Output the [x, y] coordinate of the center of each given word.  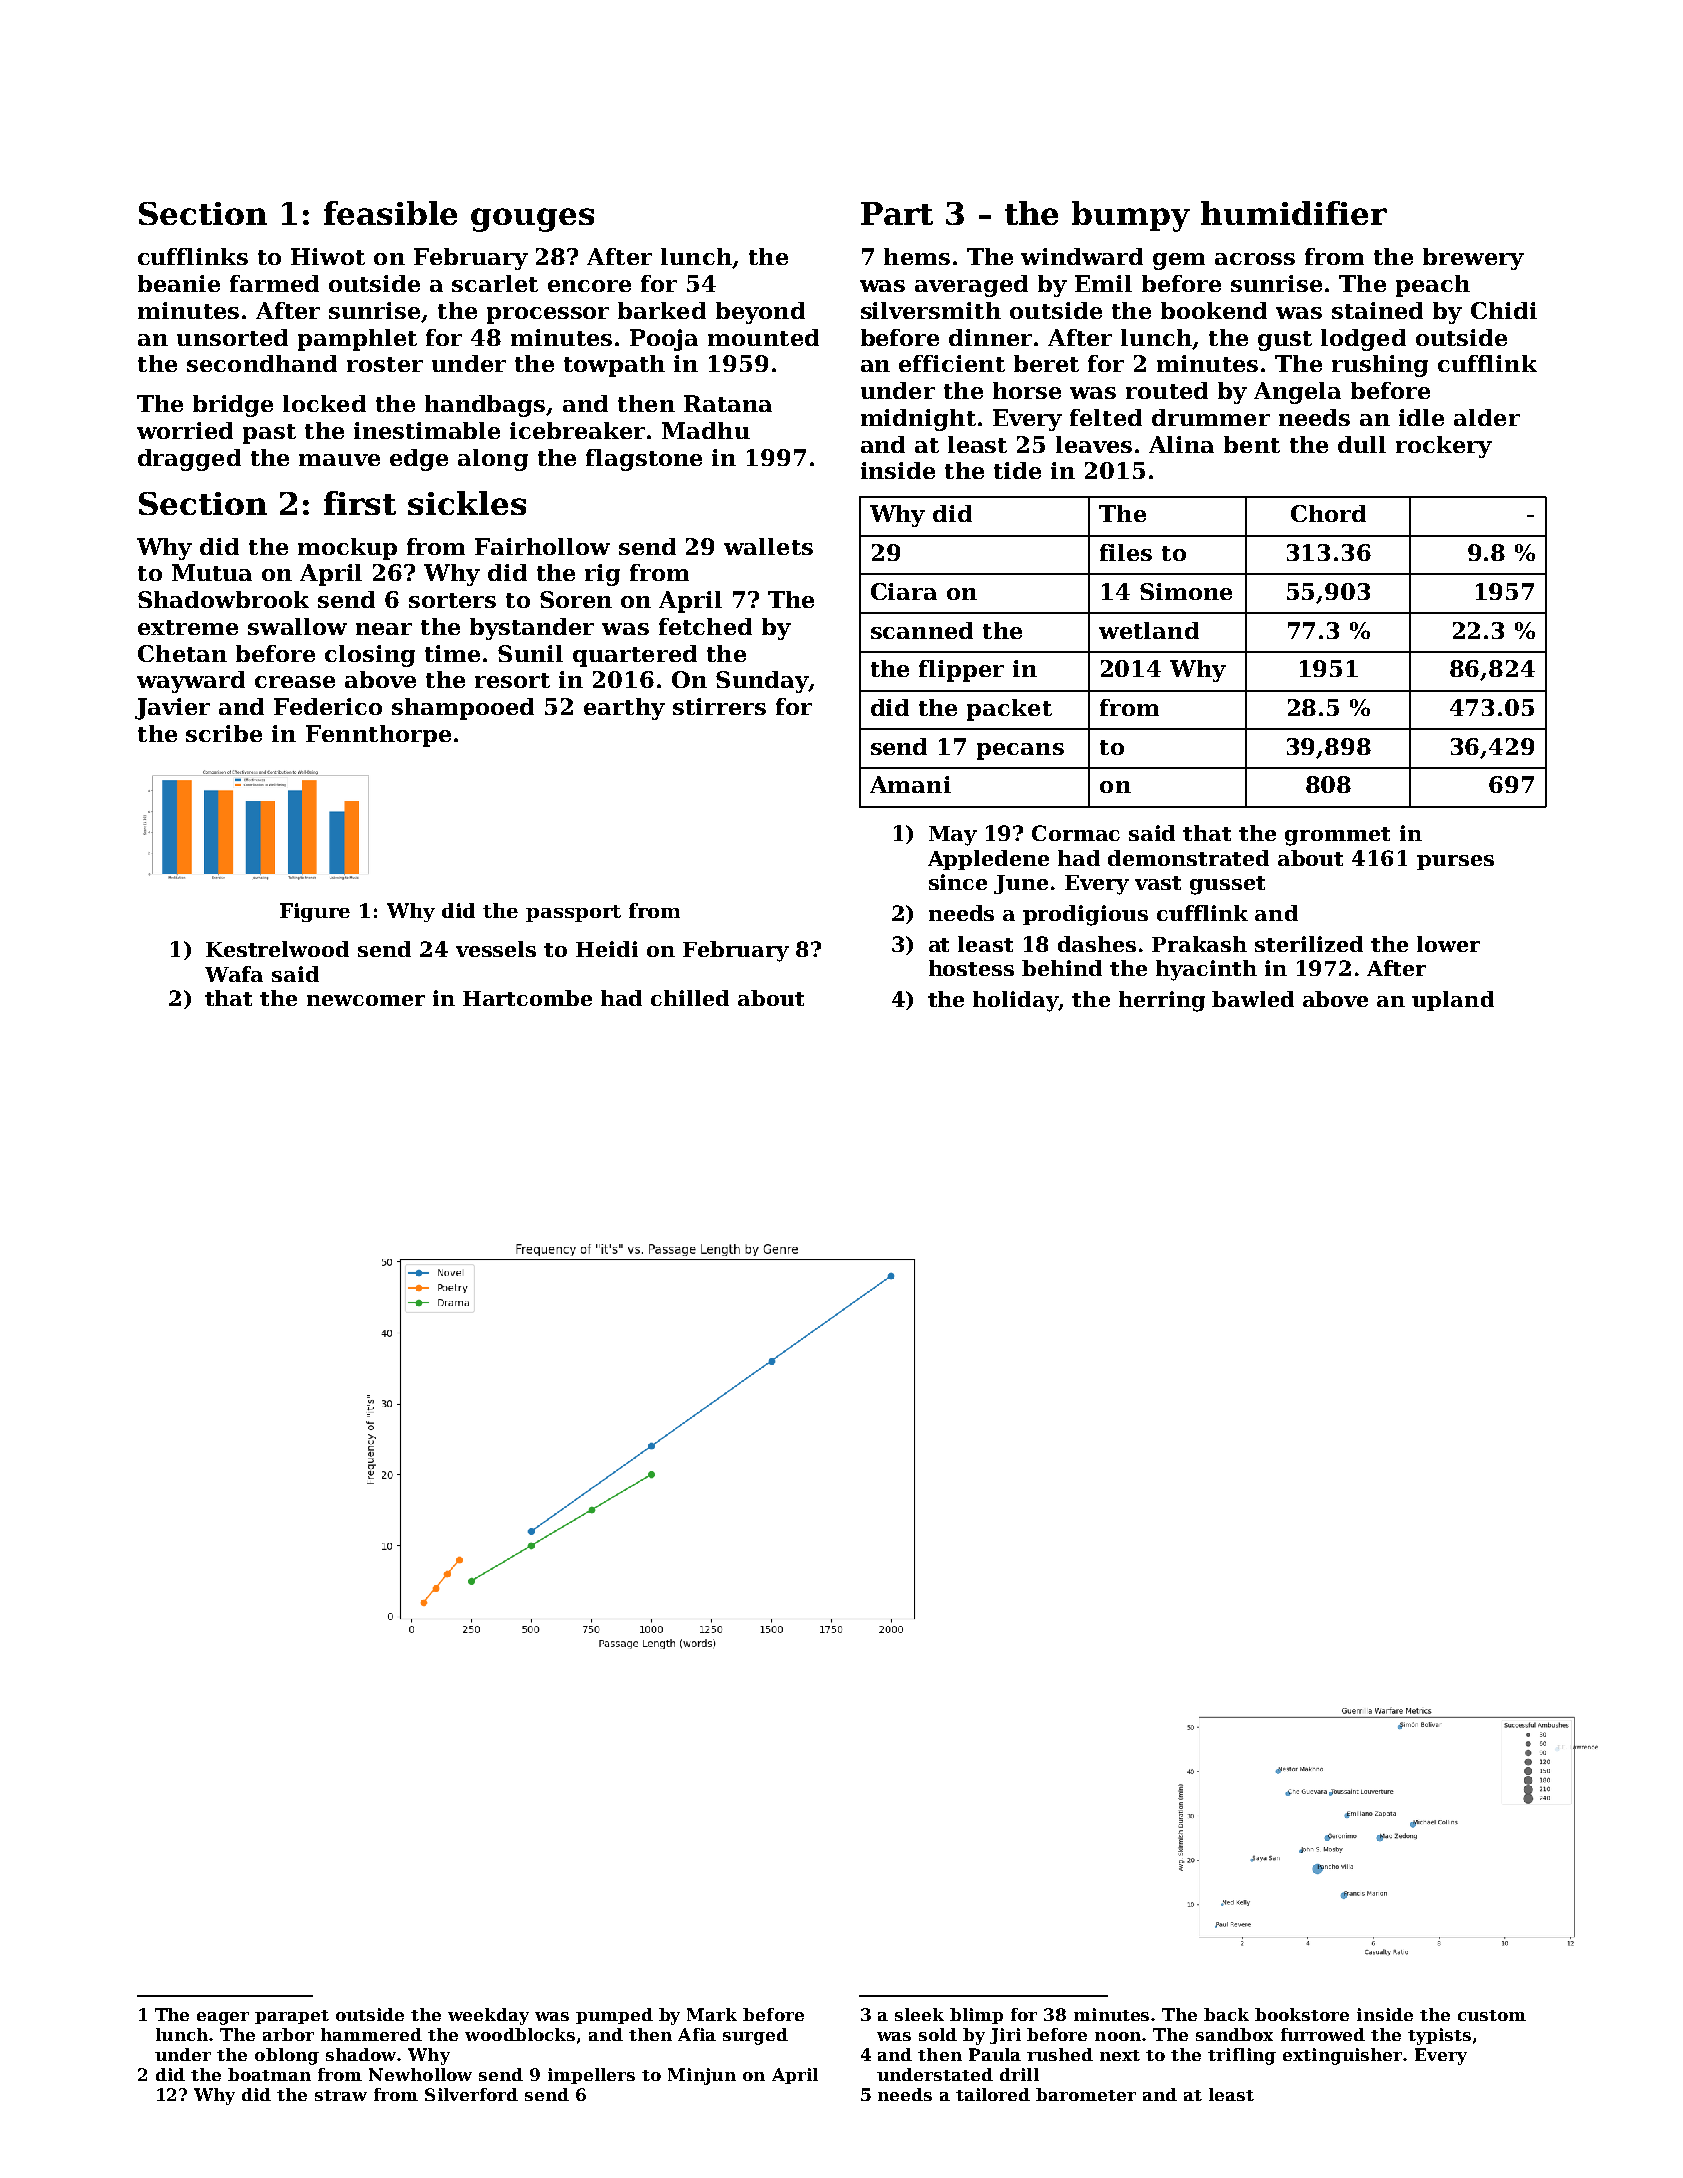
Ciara [904, 591]
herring [1162, 1001]
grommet [1337, 836]
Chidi [1504, 310]
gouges [532, 220]
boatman [269, 2074]
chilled [690, 998]
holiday [1016, 1001]
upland [1453, 1001]
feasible [390, 213]
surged [755, 2036]
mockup [347, 549]
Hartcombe [527, 998]
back [1226, 2014]
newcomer [366, 1000]
